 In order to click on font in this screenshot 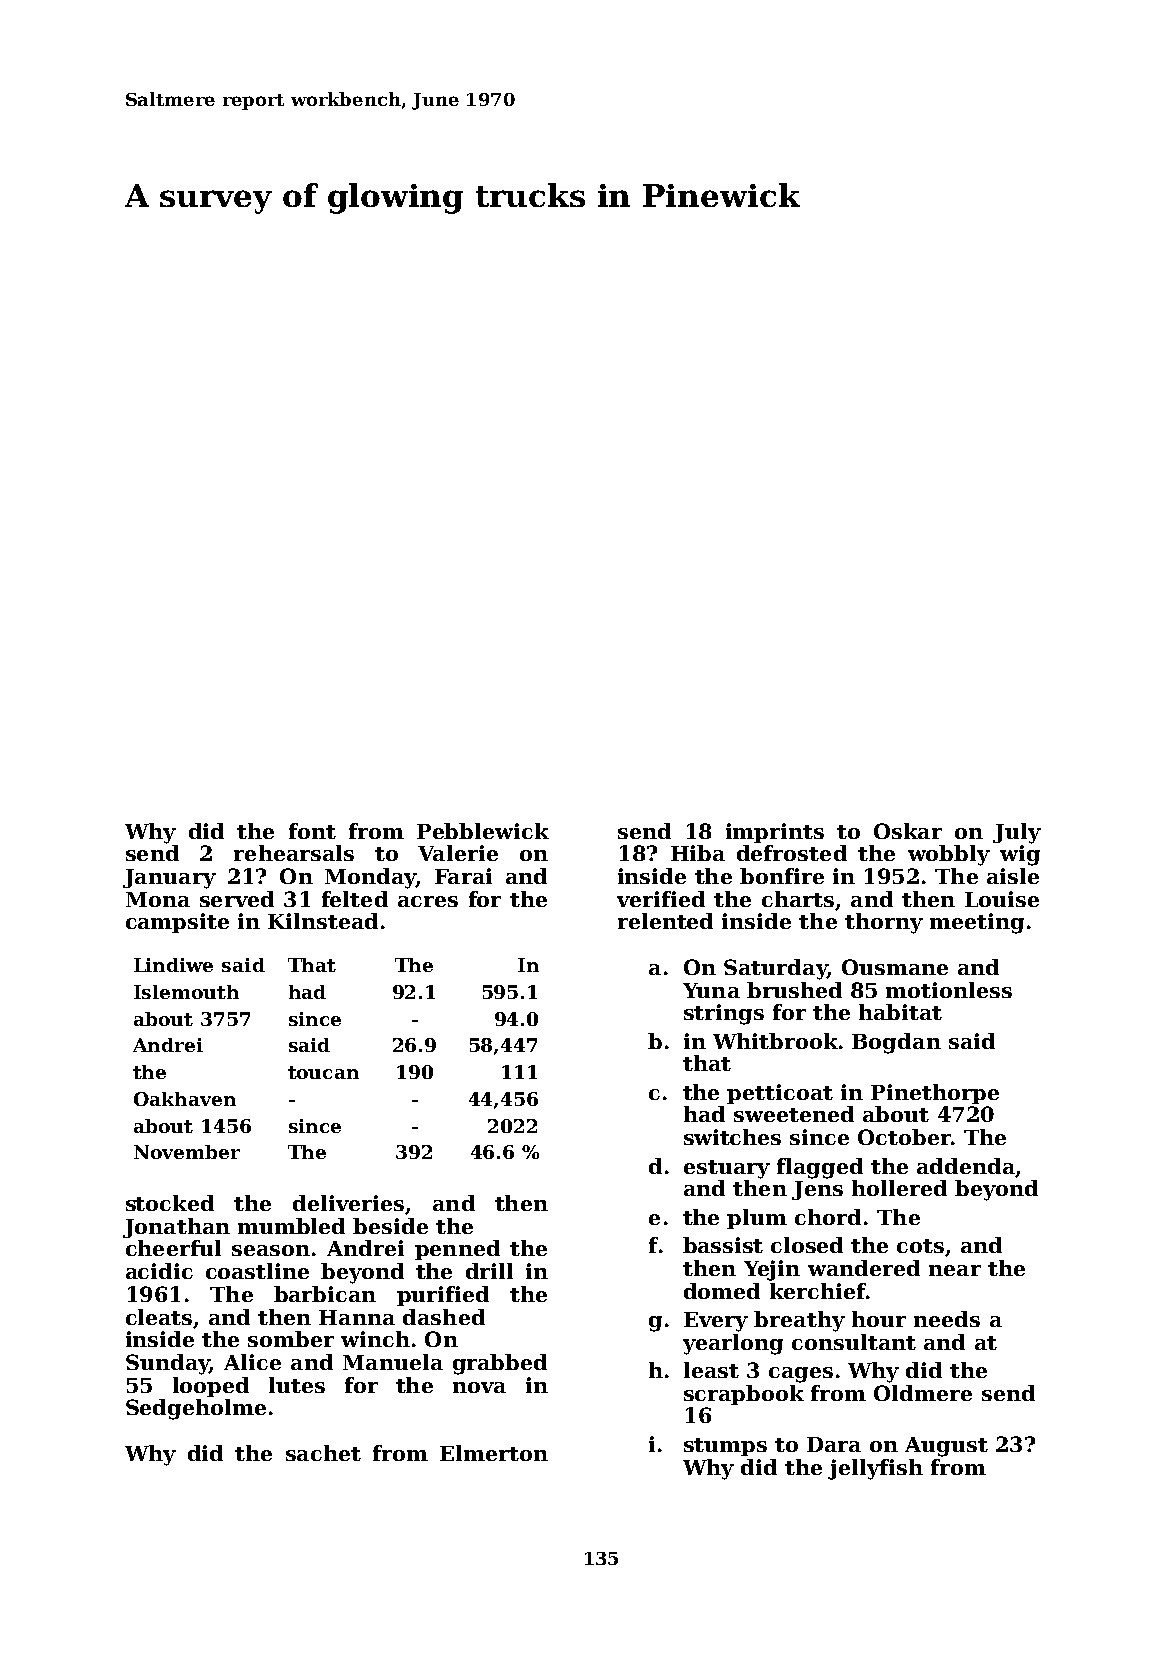, I will do `click(312, 831)`.
